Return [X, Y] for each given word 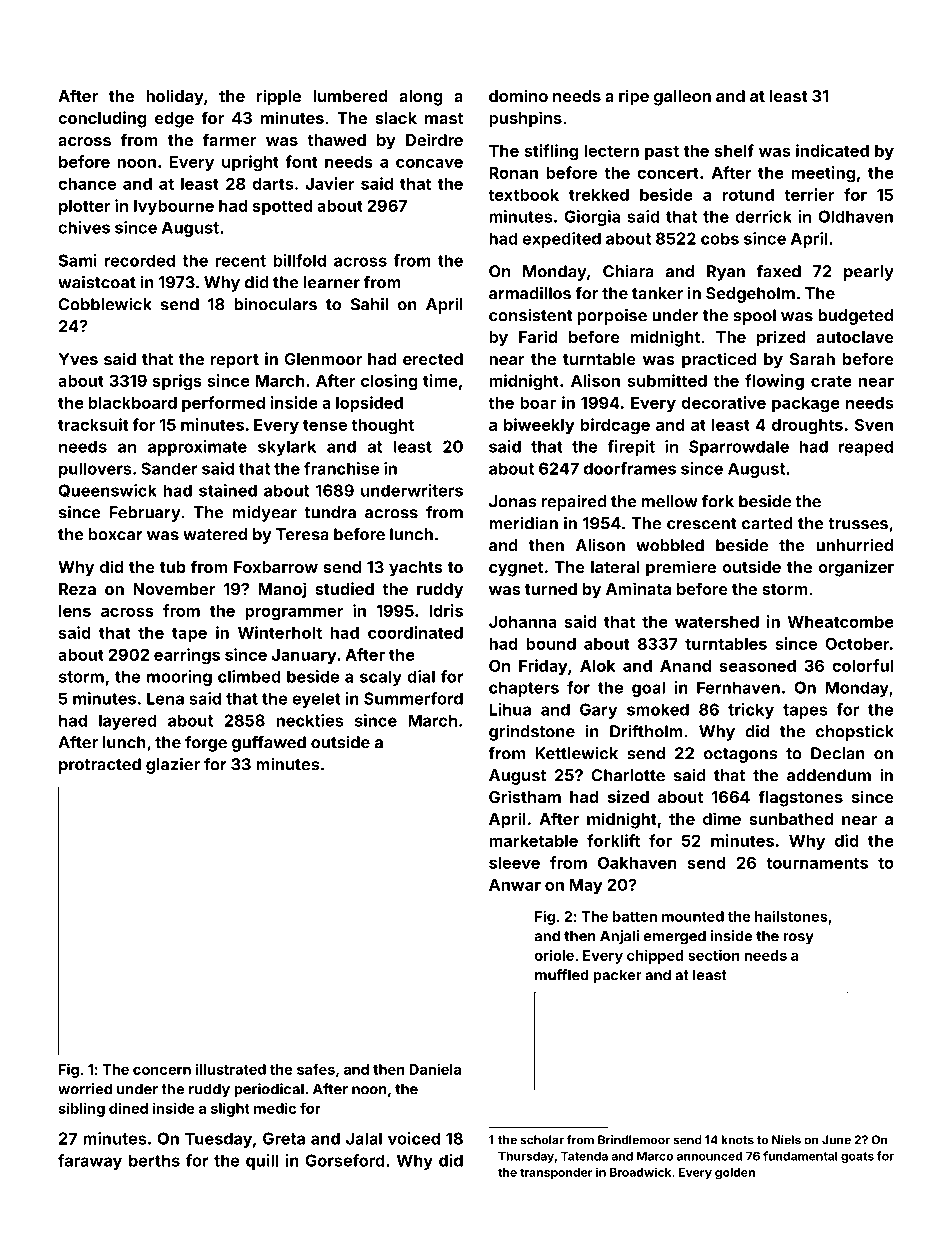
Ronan [513, 173]
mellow [670, 501]
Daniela [435, 1069]
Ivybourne [174, 207]
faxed [779, 271]
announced [709, 1156]
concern [162, 1070]
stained [228, 490]
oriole [554, 955]
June [836, 1140]
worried [85, 1089]
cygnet [516, 569]
